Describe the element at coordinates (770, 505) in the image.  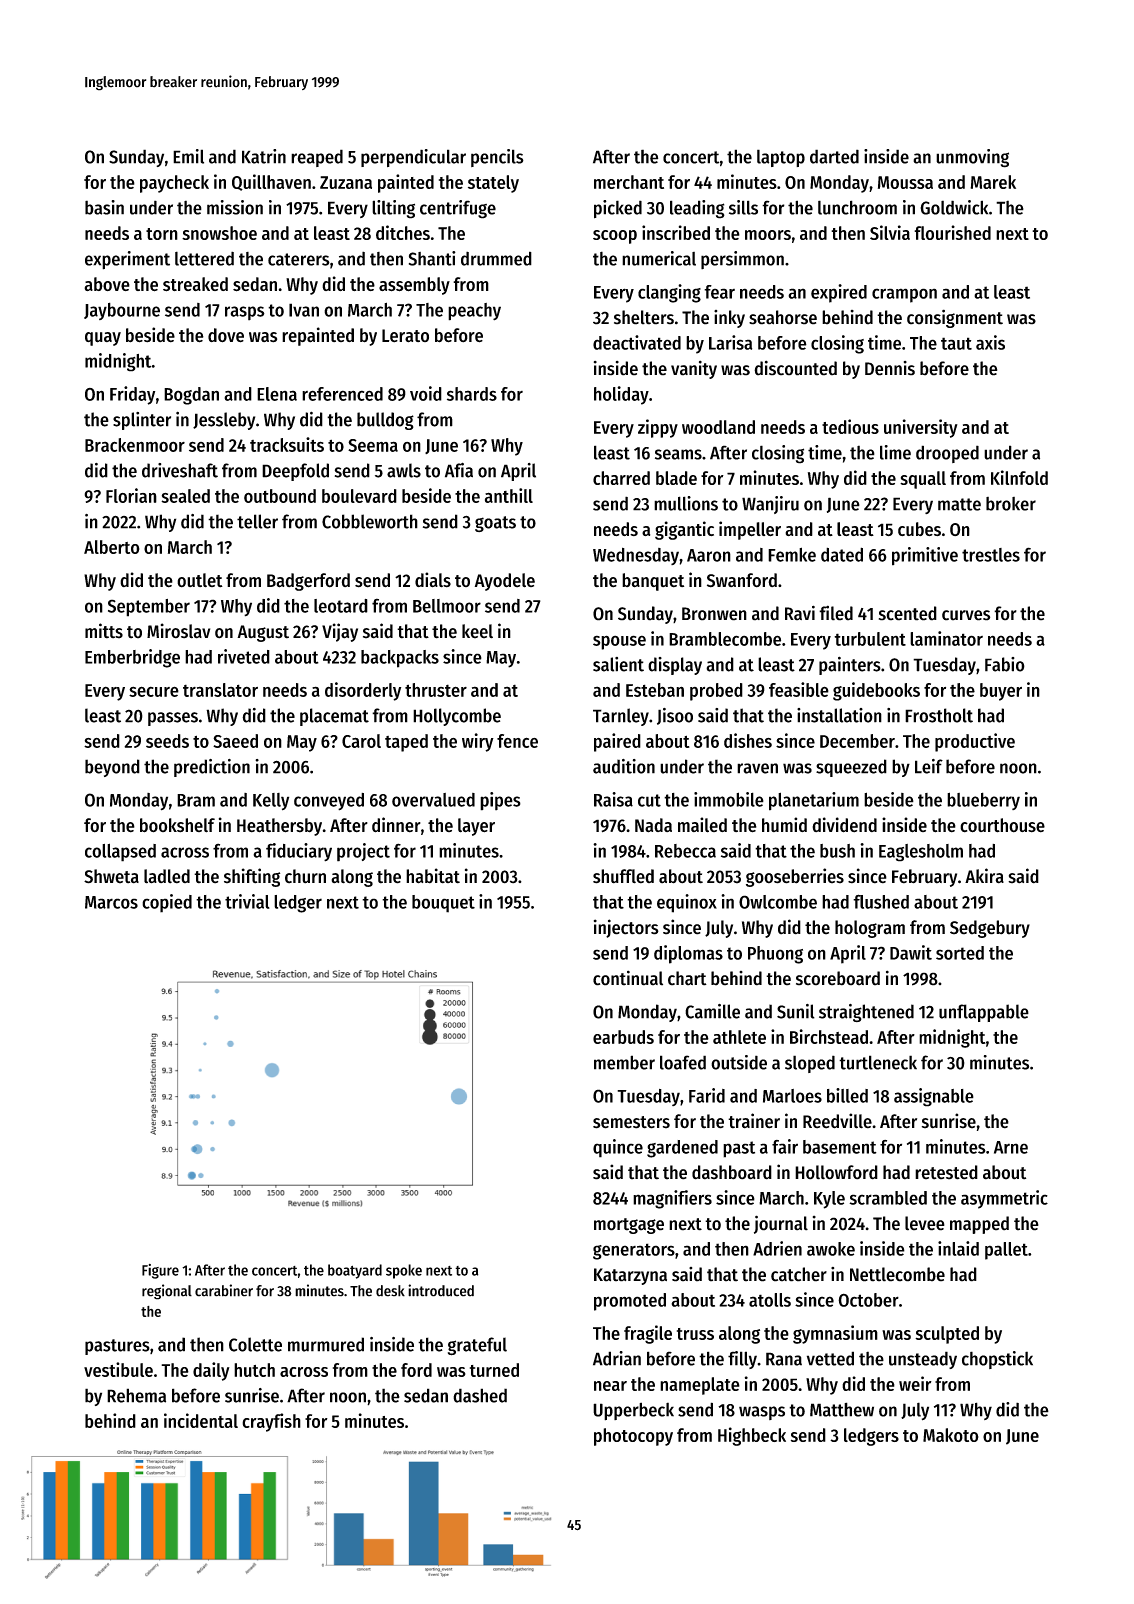
I see `Wanjiru` at that location.
